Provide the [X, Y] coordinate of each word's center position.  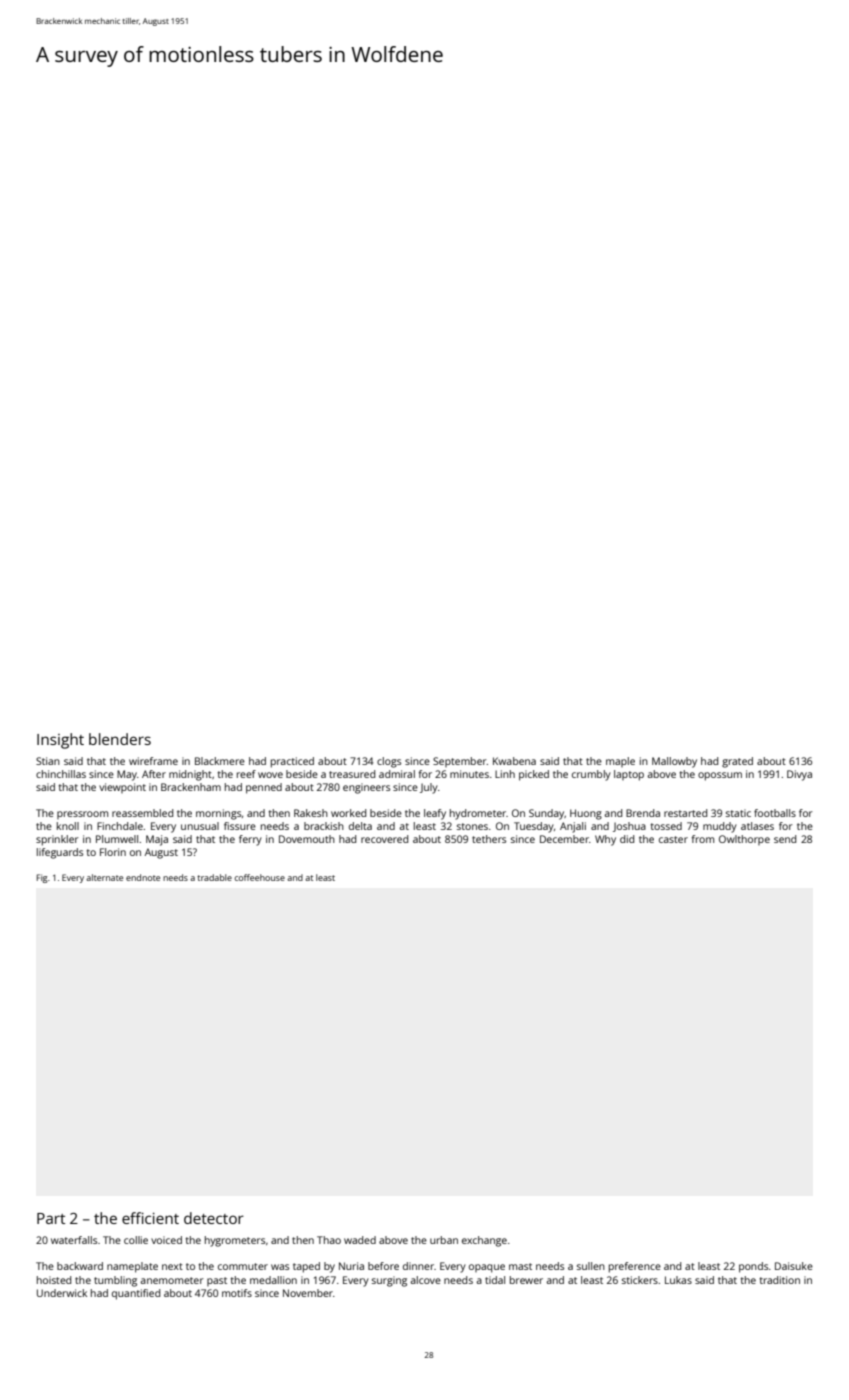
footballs [775, 813]
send [785, 839]
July [429, 788]
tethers [489, 839]
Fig [42, 878]
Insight [60, 741]
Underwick [62, 1293]
